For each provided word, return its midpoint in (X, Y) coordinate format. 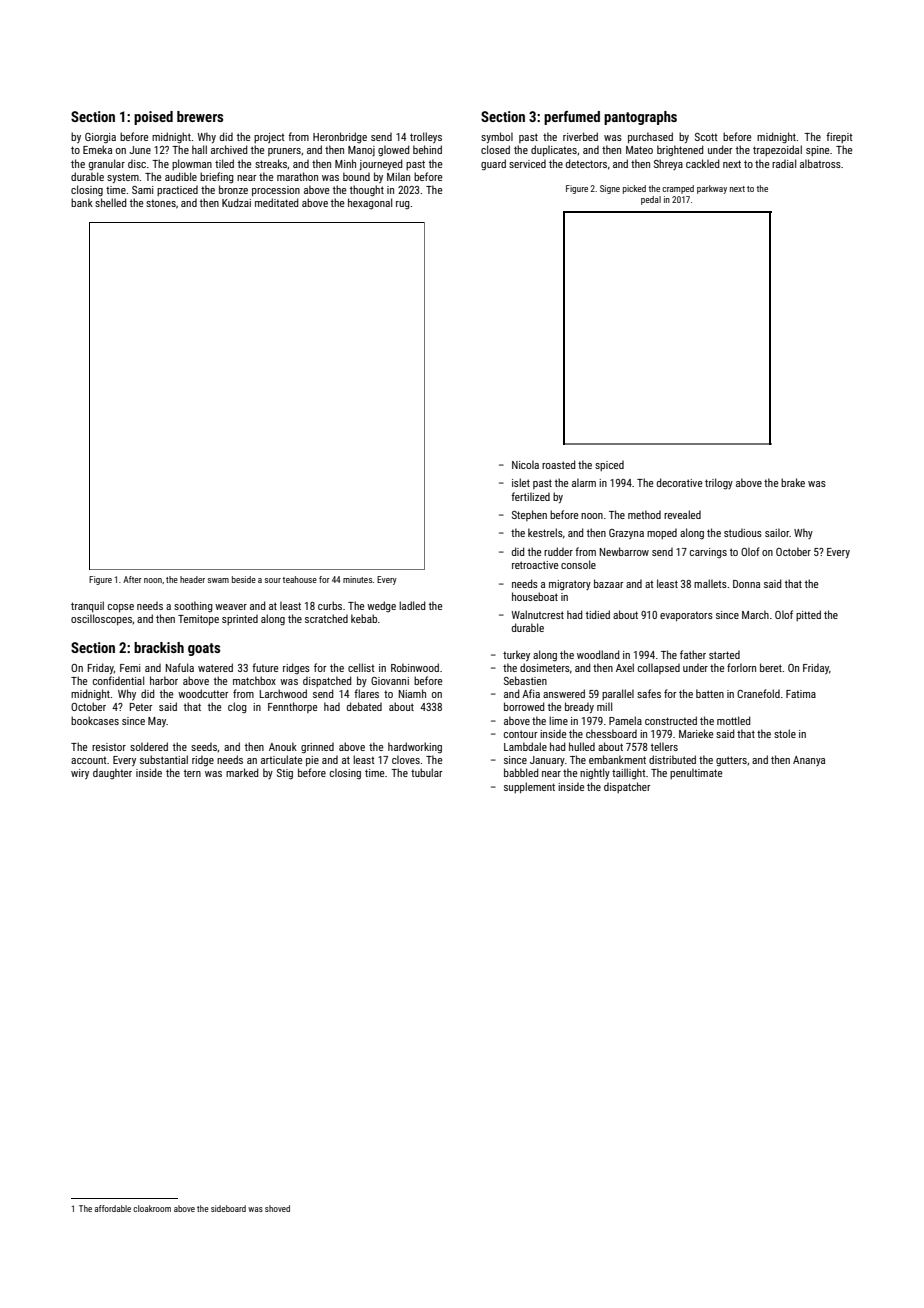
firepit (839, 137)
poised (153, 118)
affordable (113, 1208)
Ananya (809, 761)
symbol (497, 137)
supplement (529, 787)
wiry (80, 774)
